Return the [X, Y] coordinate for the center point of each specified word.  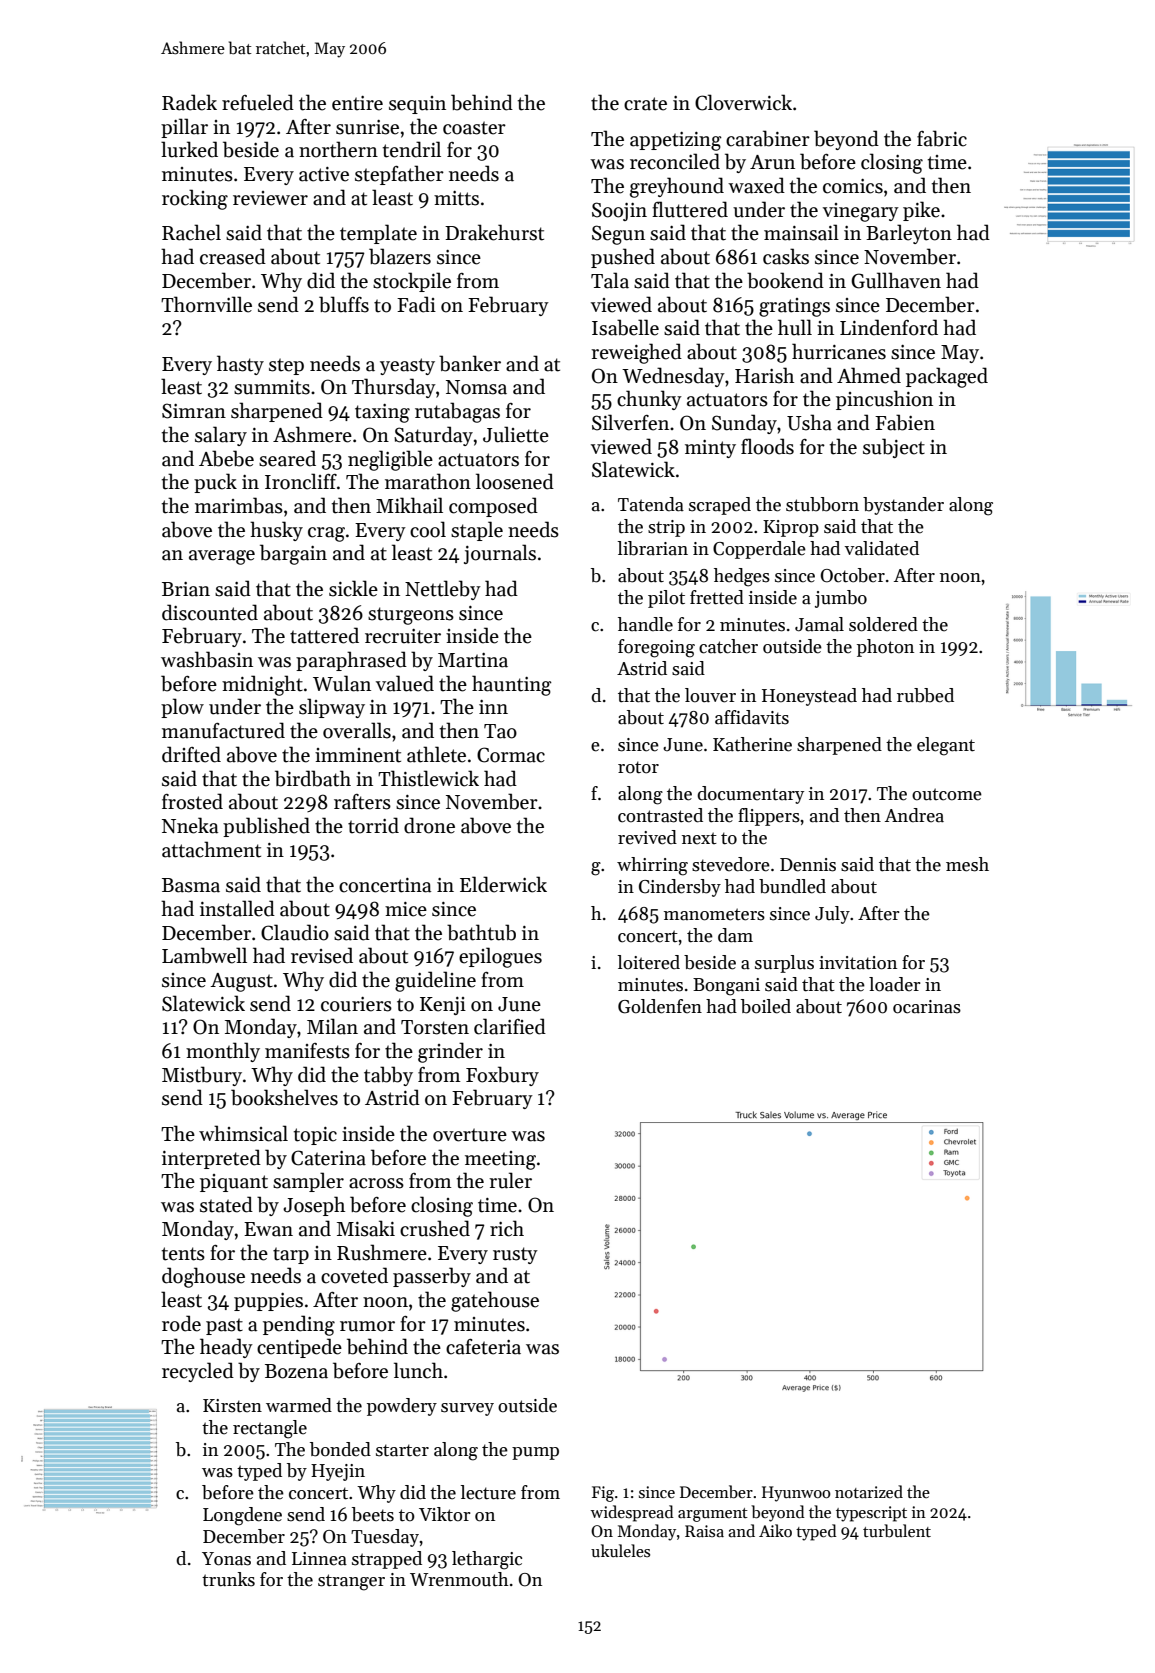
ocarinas [927, 1007]
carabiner [768, 138]
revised [322, 955]
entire [357, 103]
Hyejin [338, 1472]
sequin [417, 105]
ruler [510, 1180]
